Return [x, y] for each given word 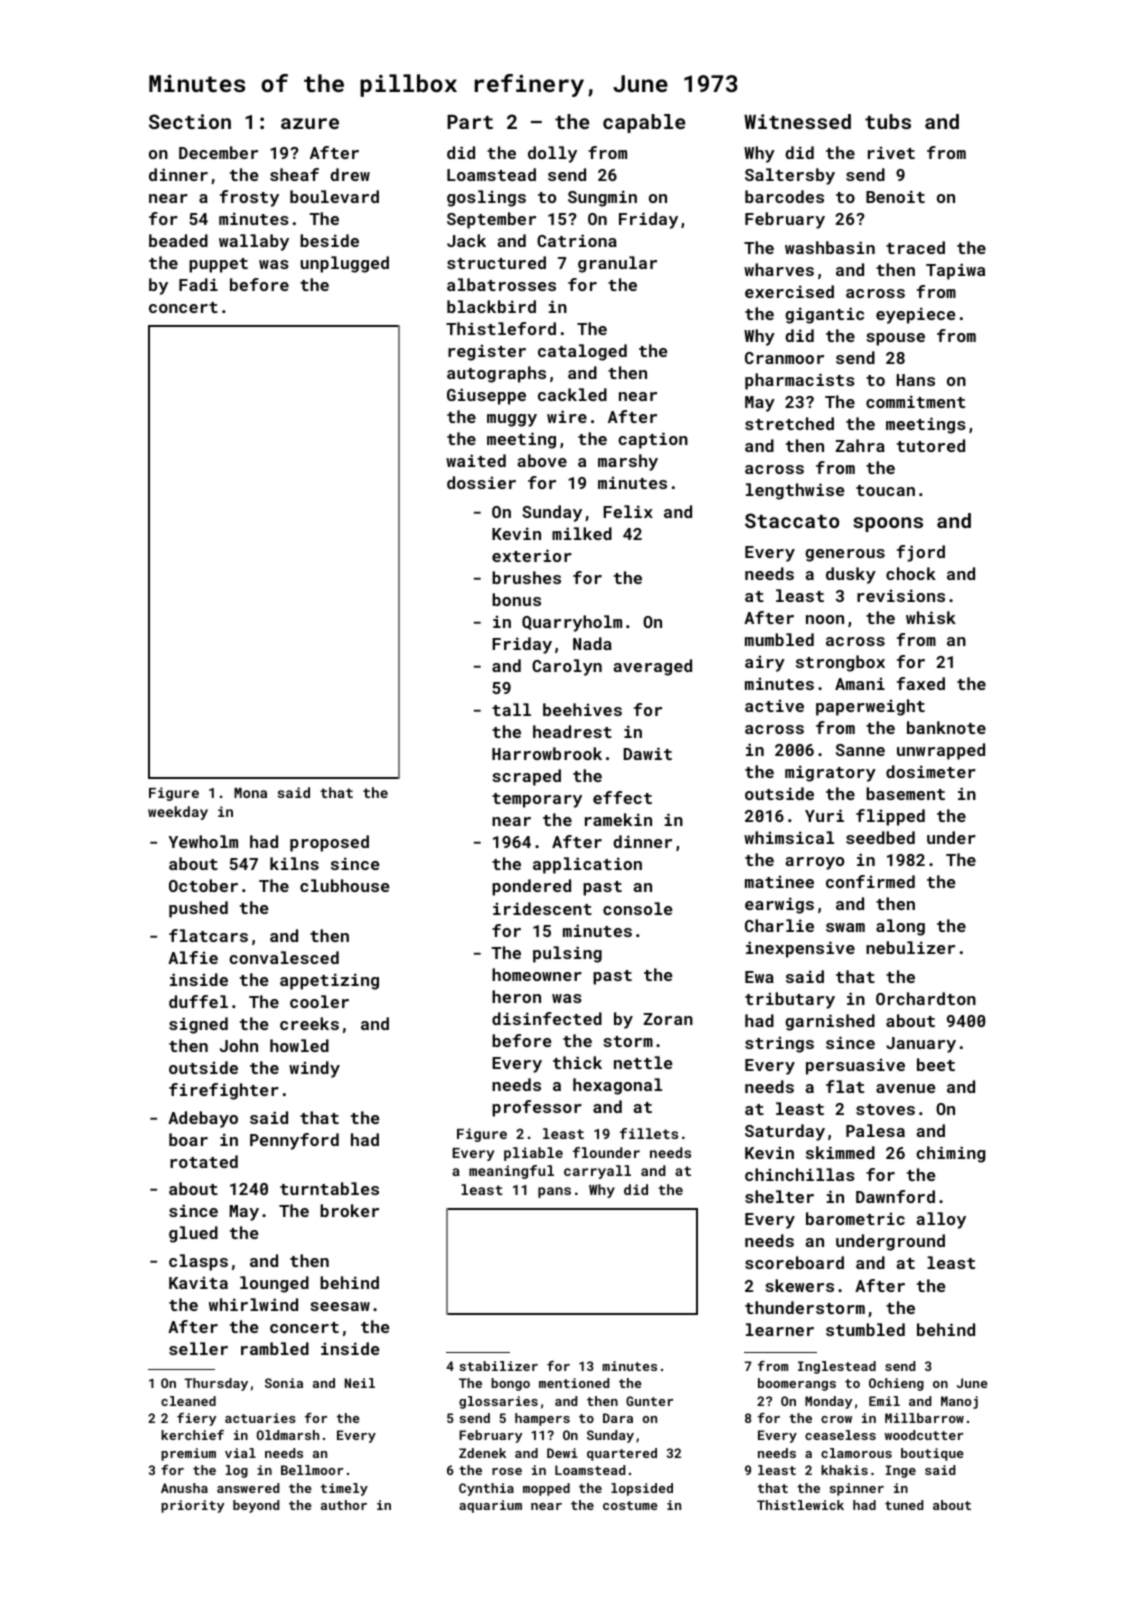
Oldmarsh [288, 1435]
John [239, 1045]
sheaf [294, 174]
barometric [855, 1218]
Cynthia [486, 1489]
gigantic [824, 315]
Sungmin [602, 198]
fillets [649, 1133]
